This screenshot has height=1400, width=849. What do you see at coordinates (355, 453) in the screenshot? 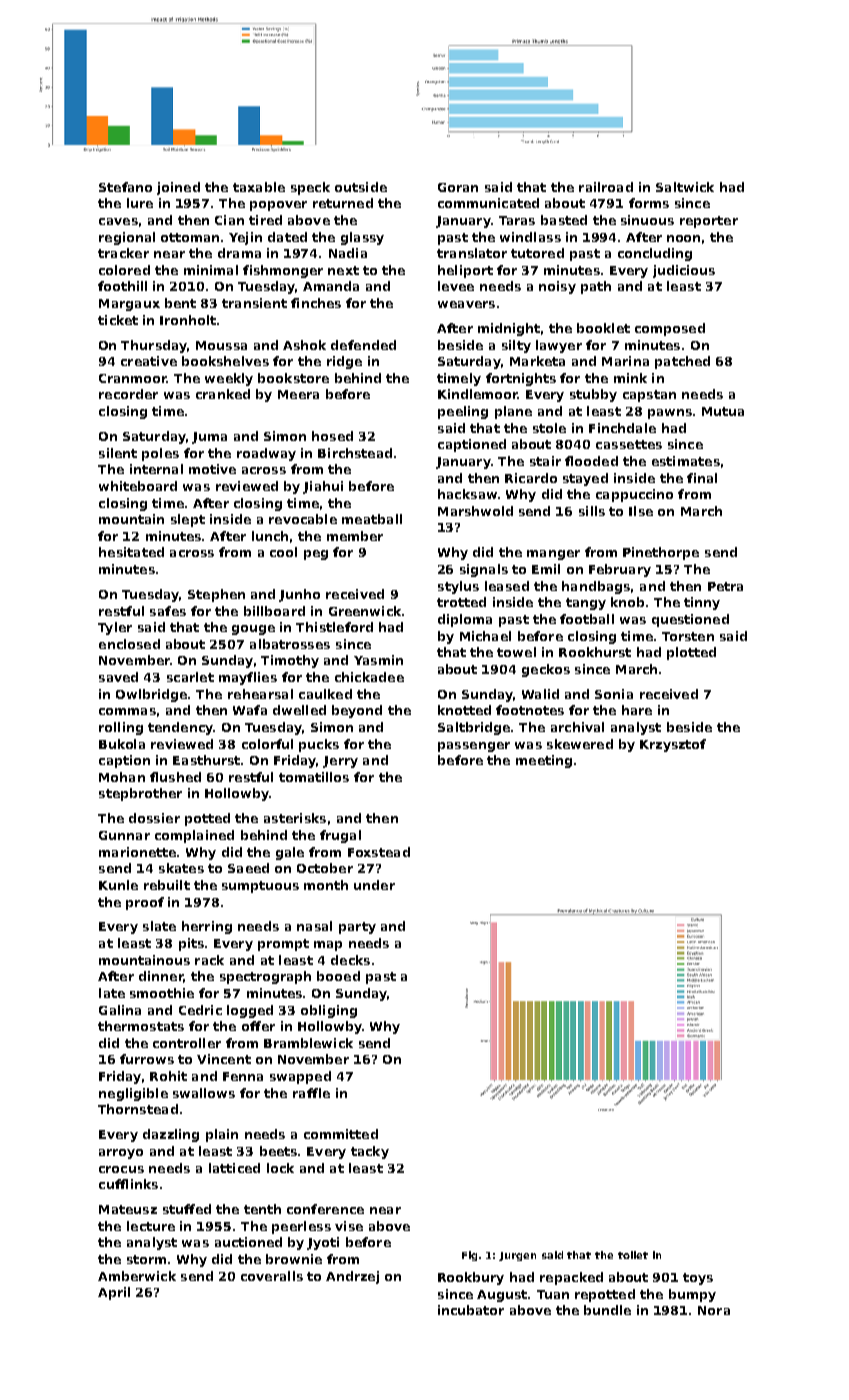
I see `Birchstead` at bounding box center [355, 453].
